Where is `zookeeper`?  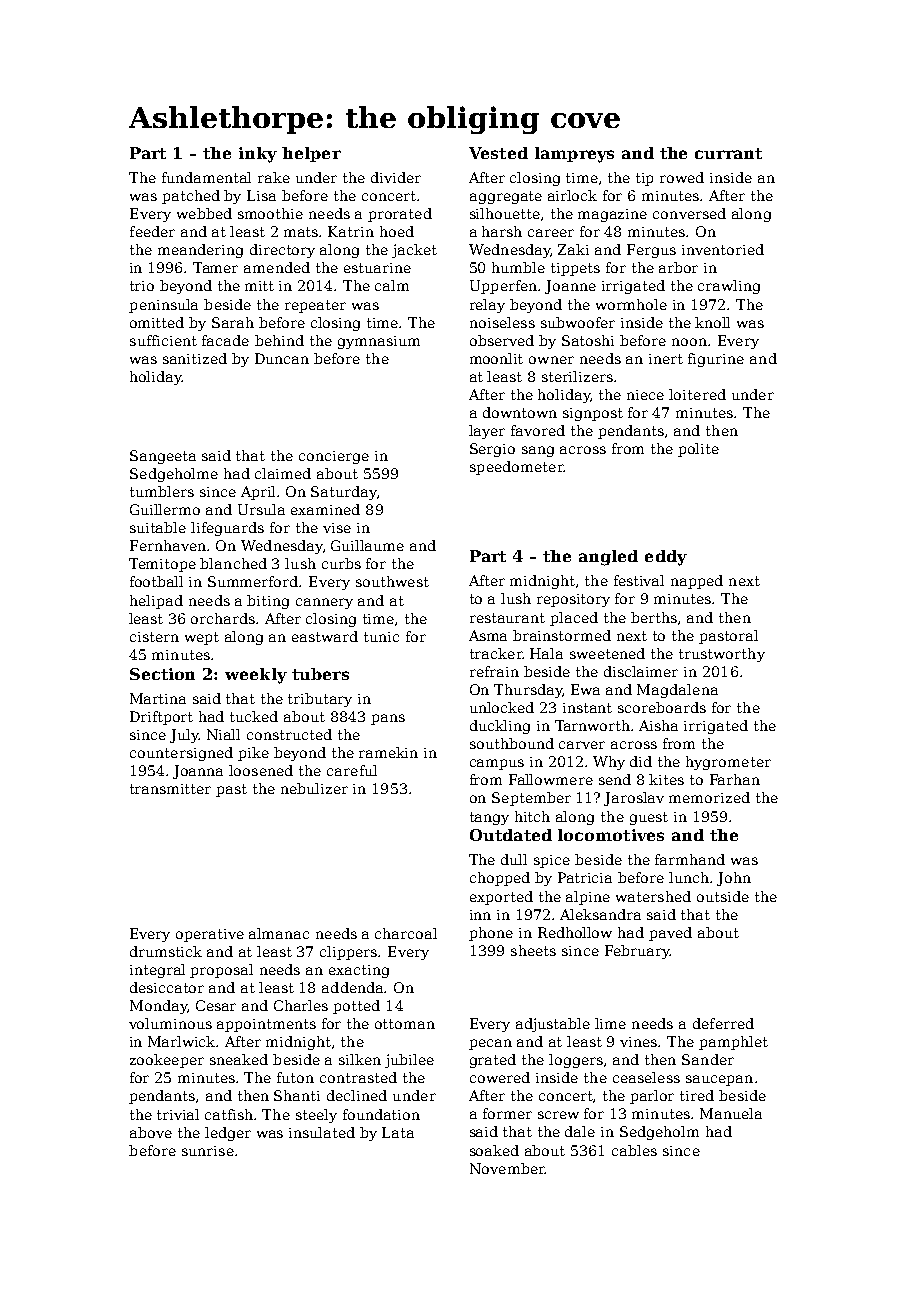
zookeeper is located at coordinates (167, 1061).
